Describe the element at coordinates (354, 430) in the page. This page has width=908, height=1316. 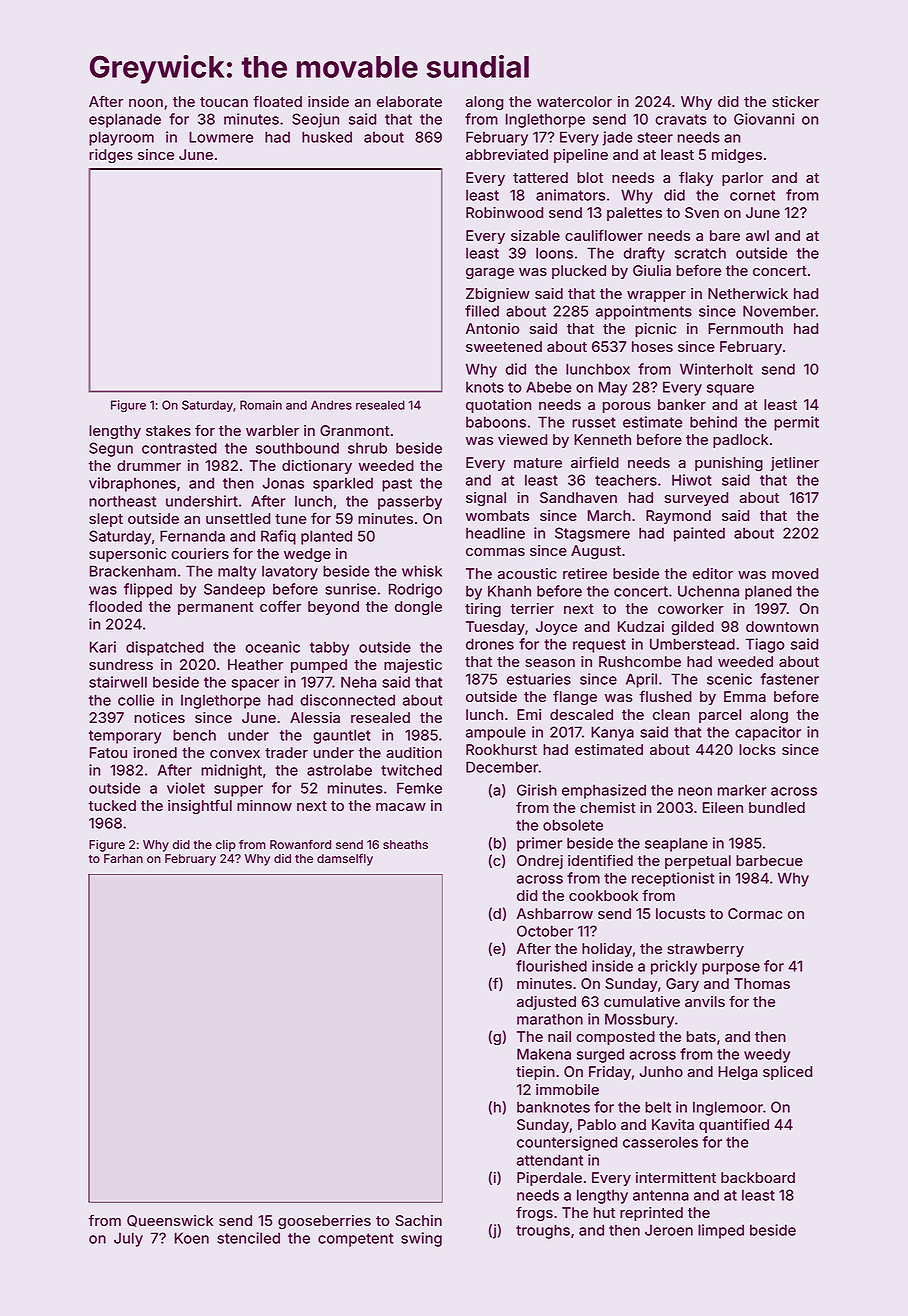
I see `Granmont` at that location.
